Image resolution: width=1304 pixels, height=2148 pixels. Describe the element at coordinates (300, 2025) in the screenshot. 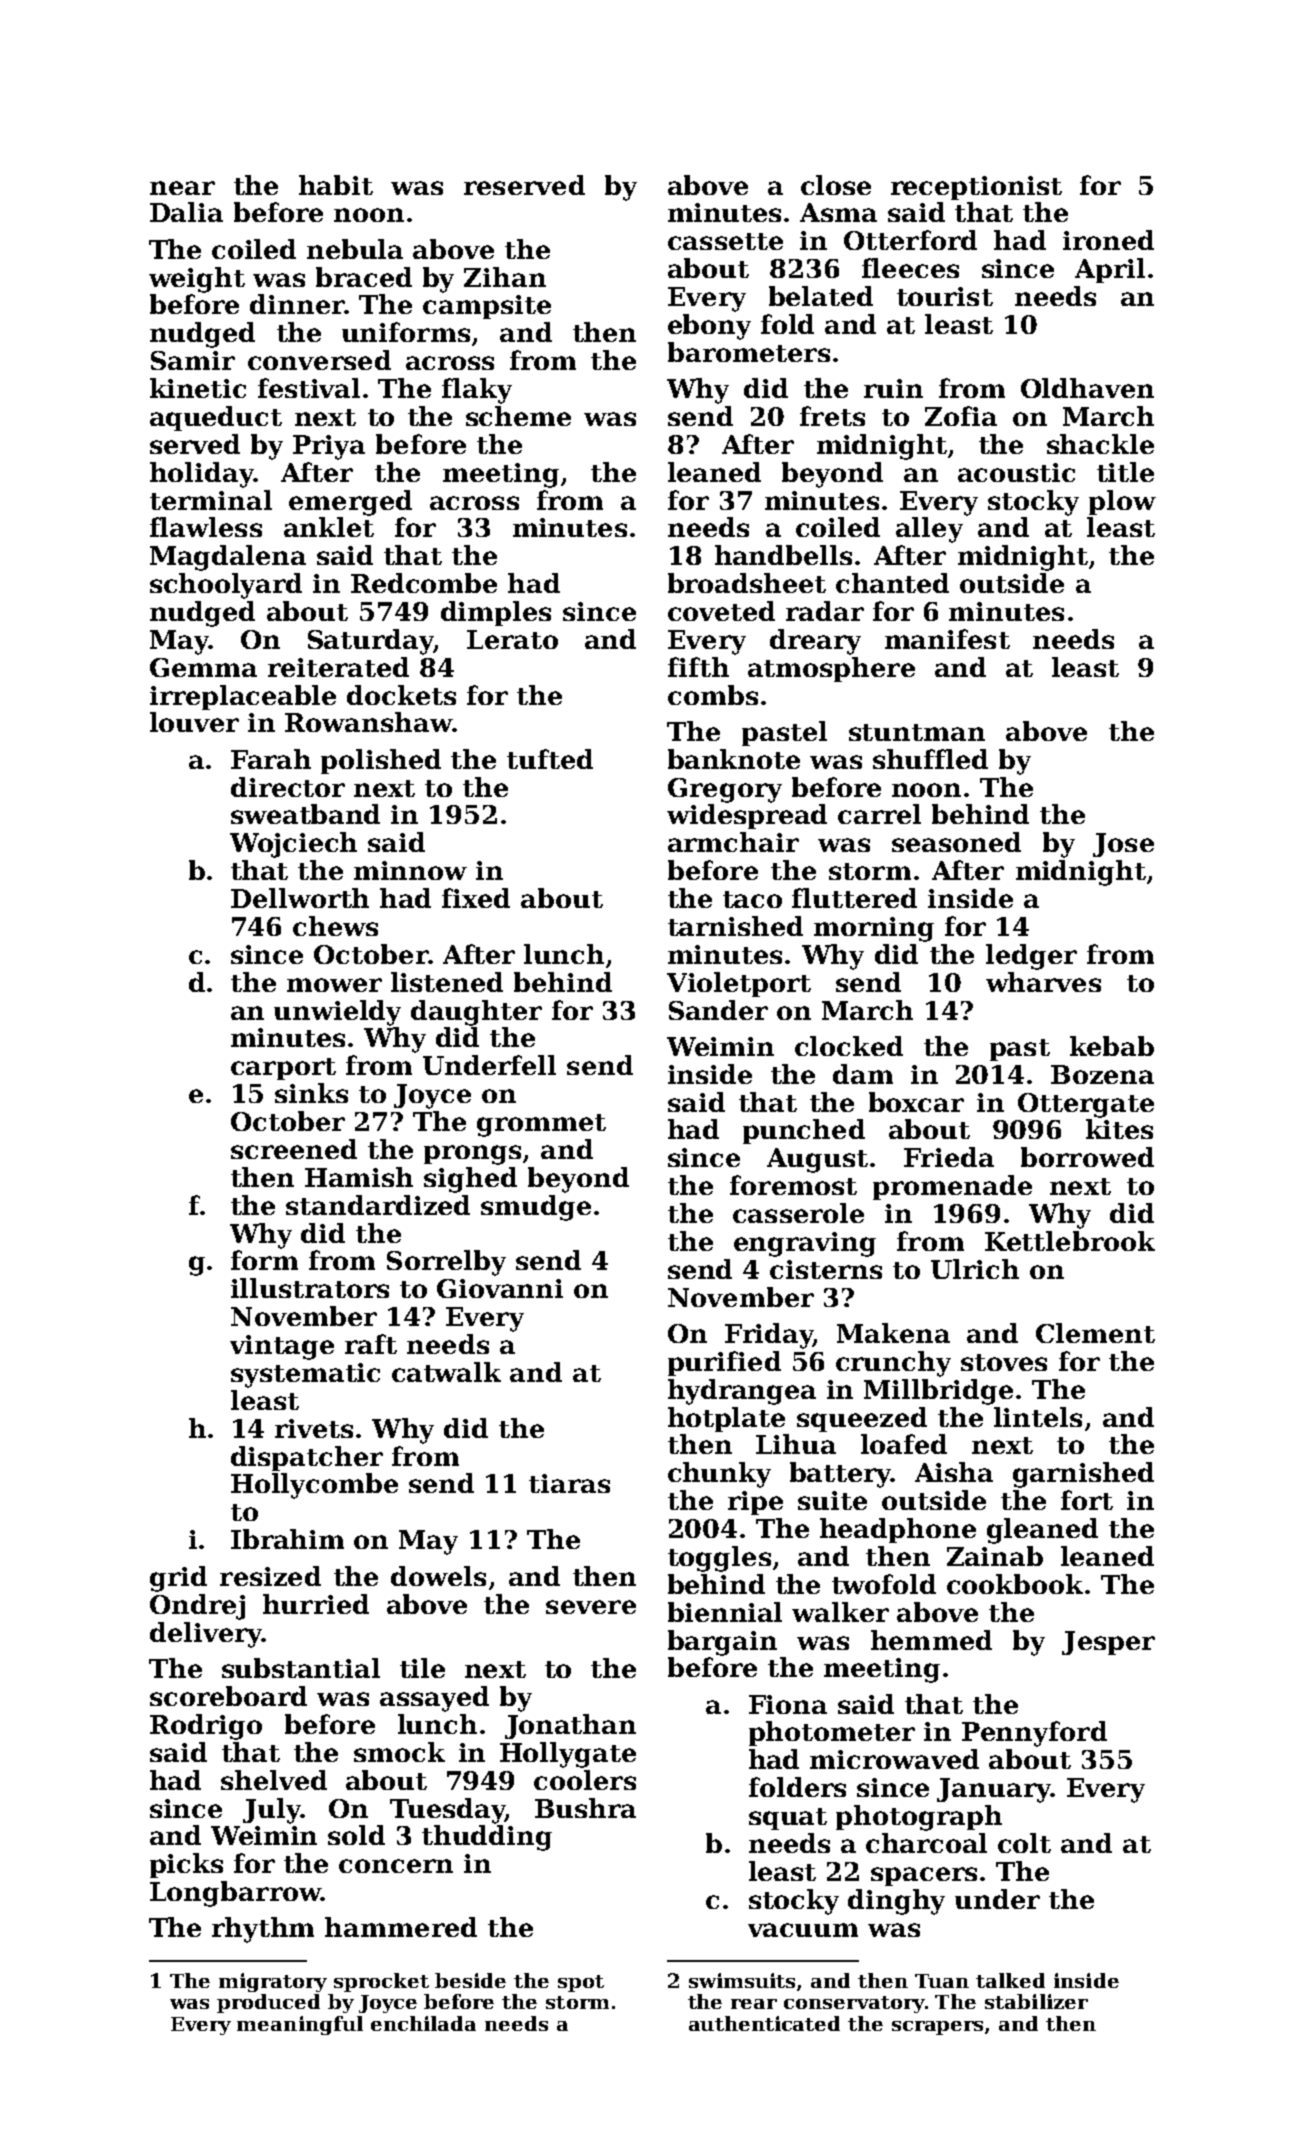

I see `meaningful` at that location.
